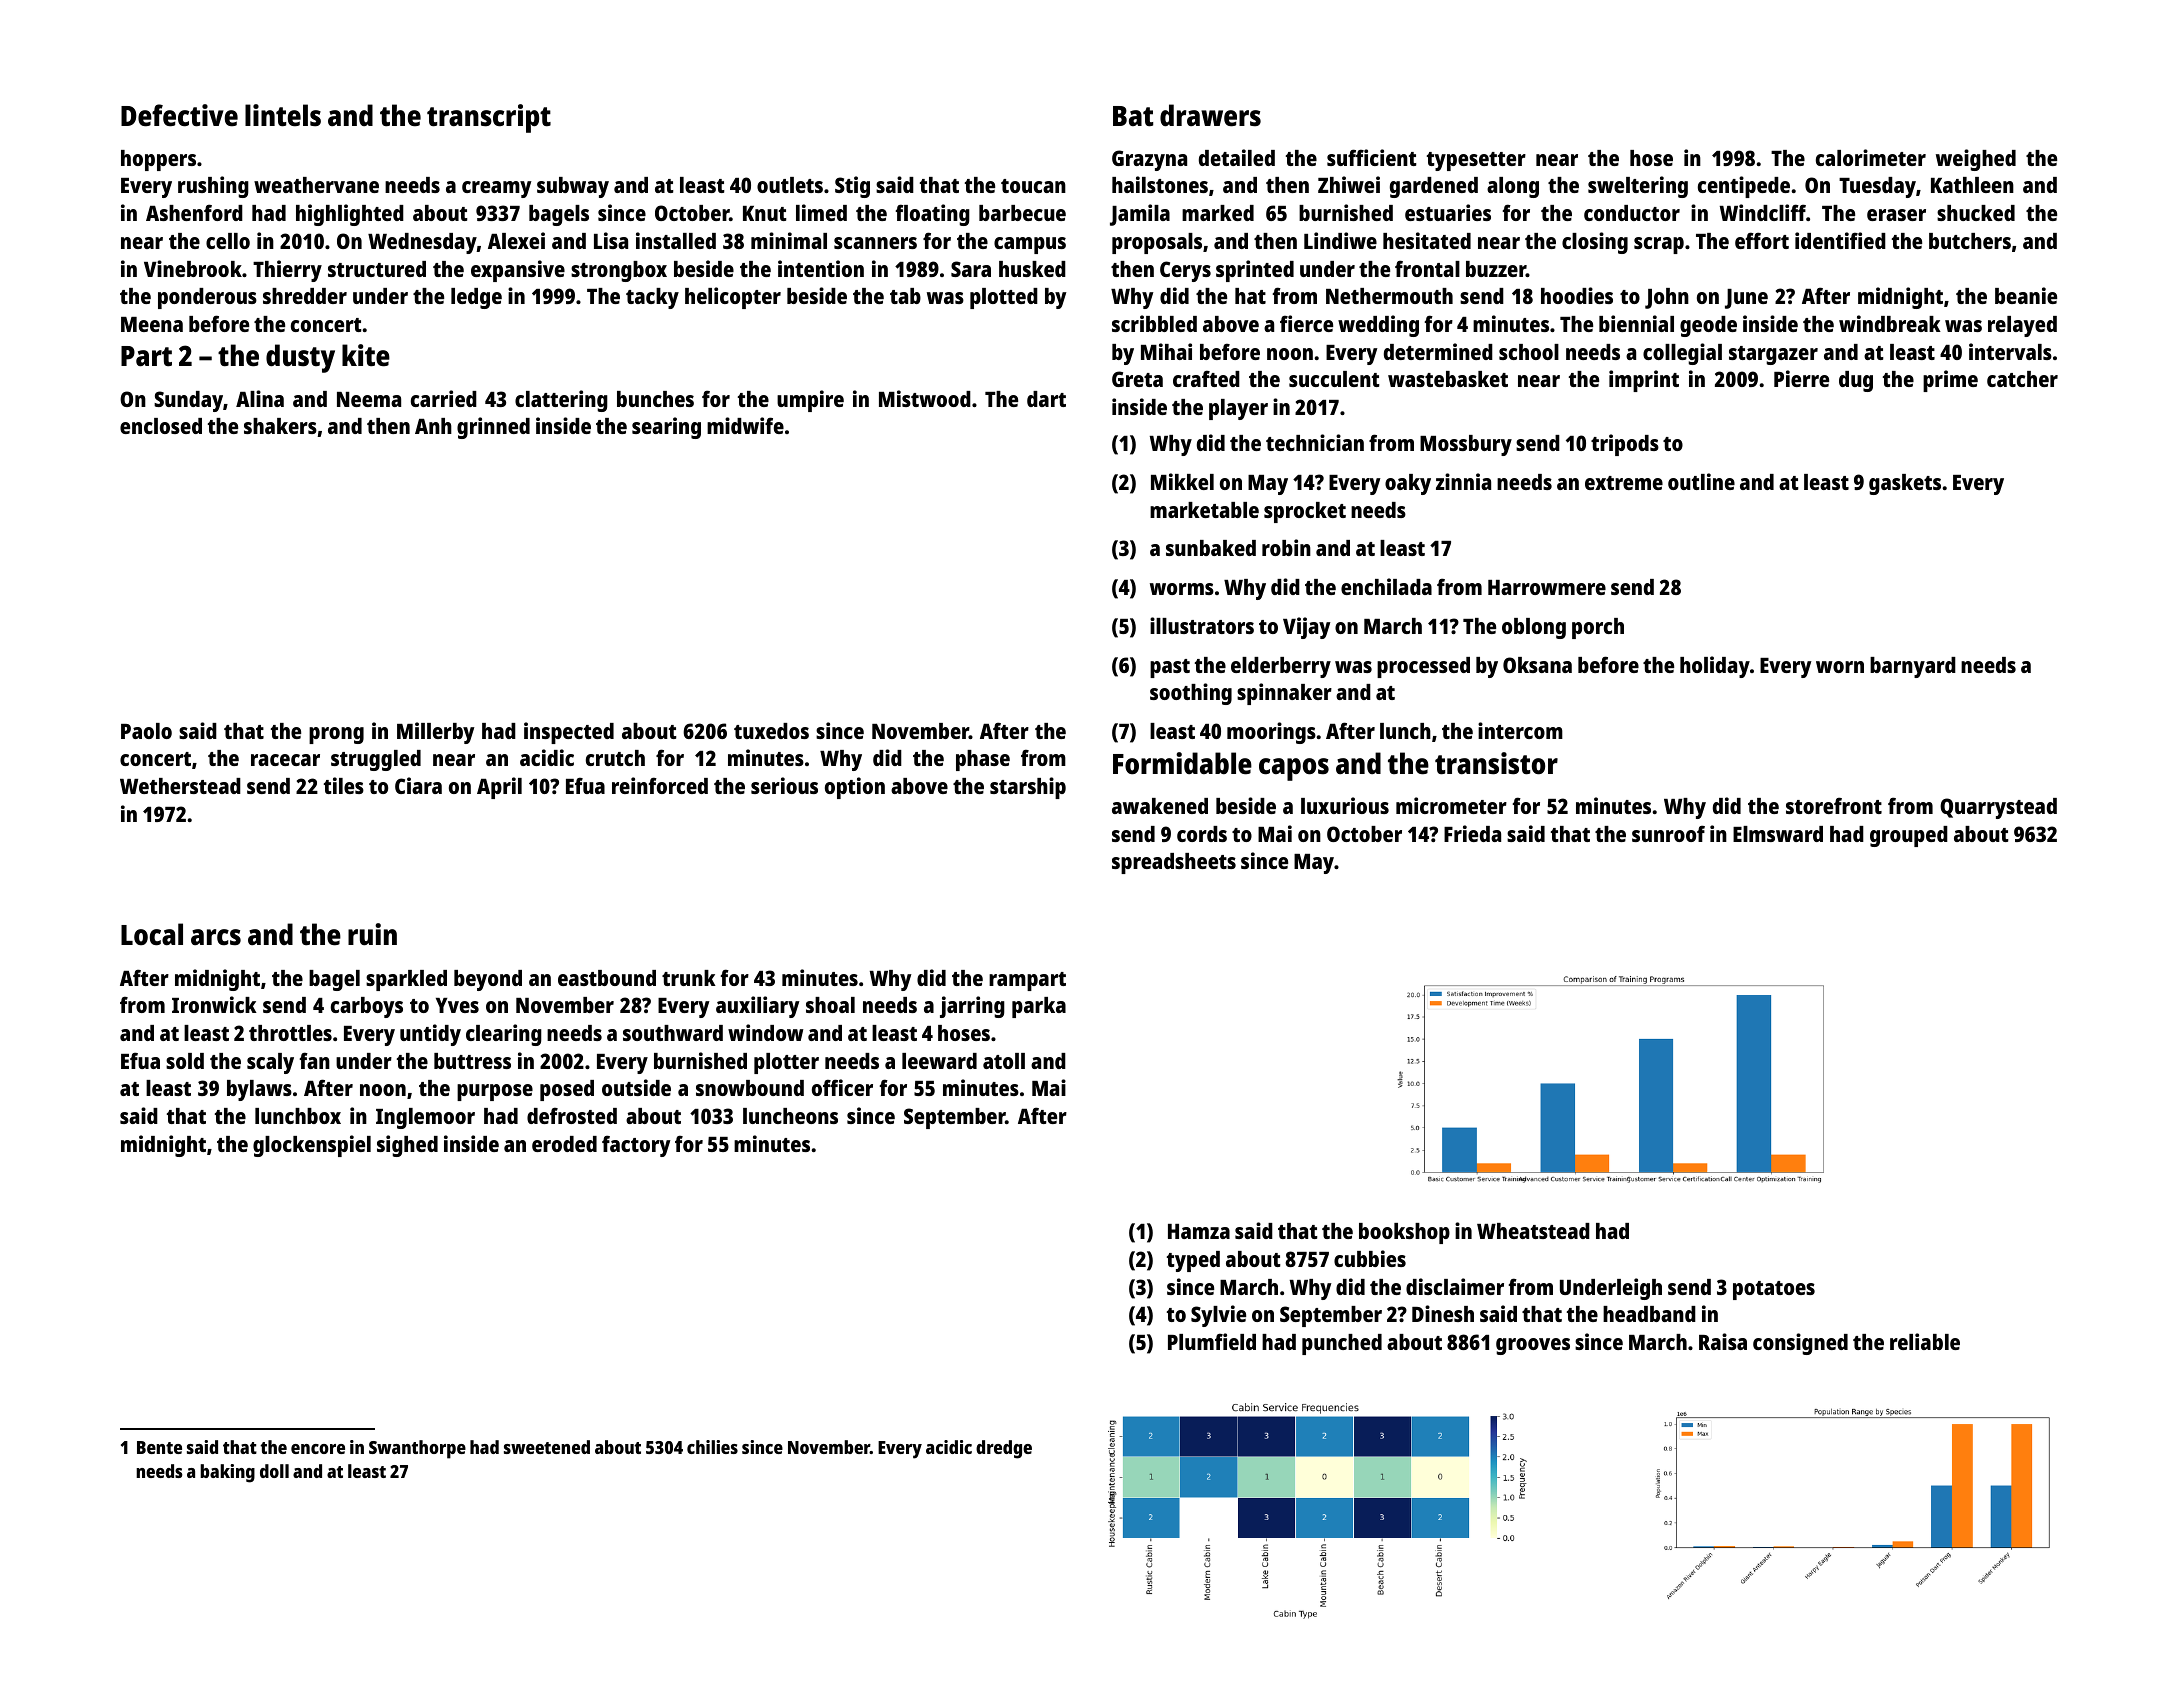  What do you see at coordinates (417, 1449) in the screenshot?
I see `Swanthorpe` at bounding box center [417, 1449].
